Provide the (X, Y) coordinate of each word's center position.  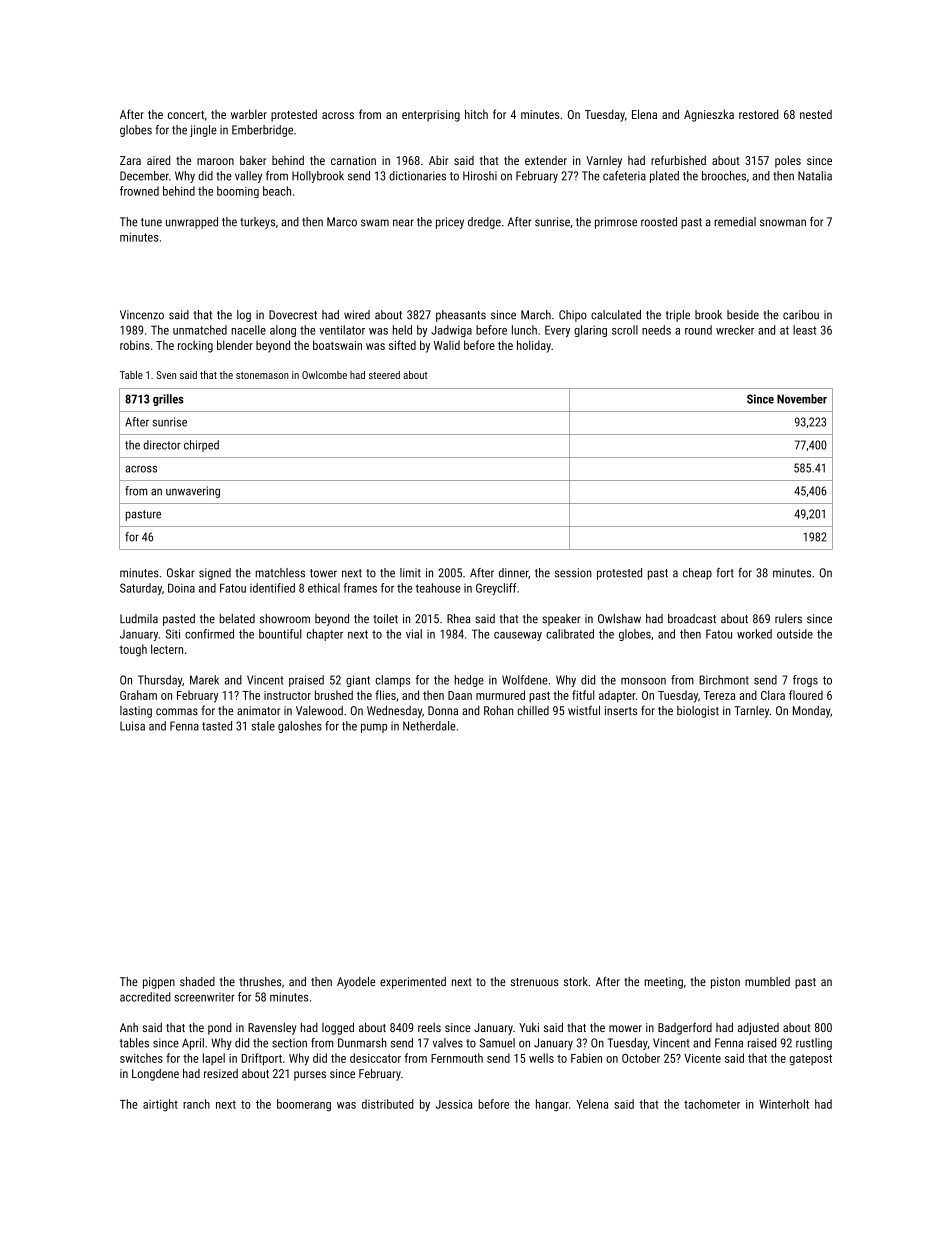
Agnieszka (709, 115)
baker (253, 160)
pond (220, 1029)
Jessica (454, 1104)
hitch (476, 114)
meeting (663, 983)
